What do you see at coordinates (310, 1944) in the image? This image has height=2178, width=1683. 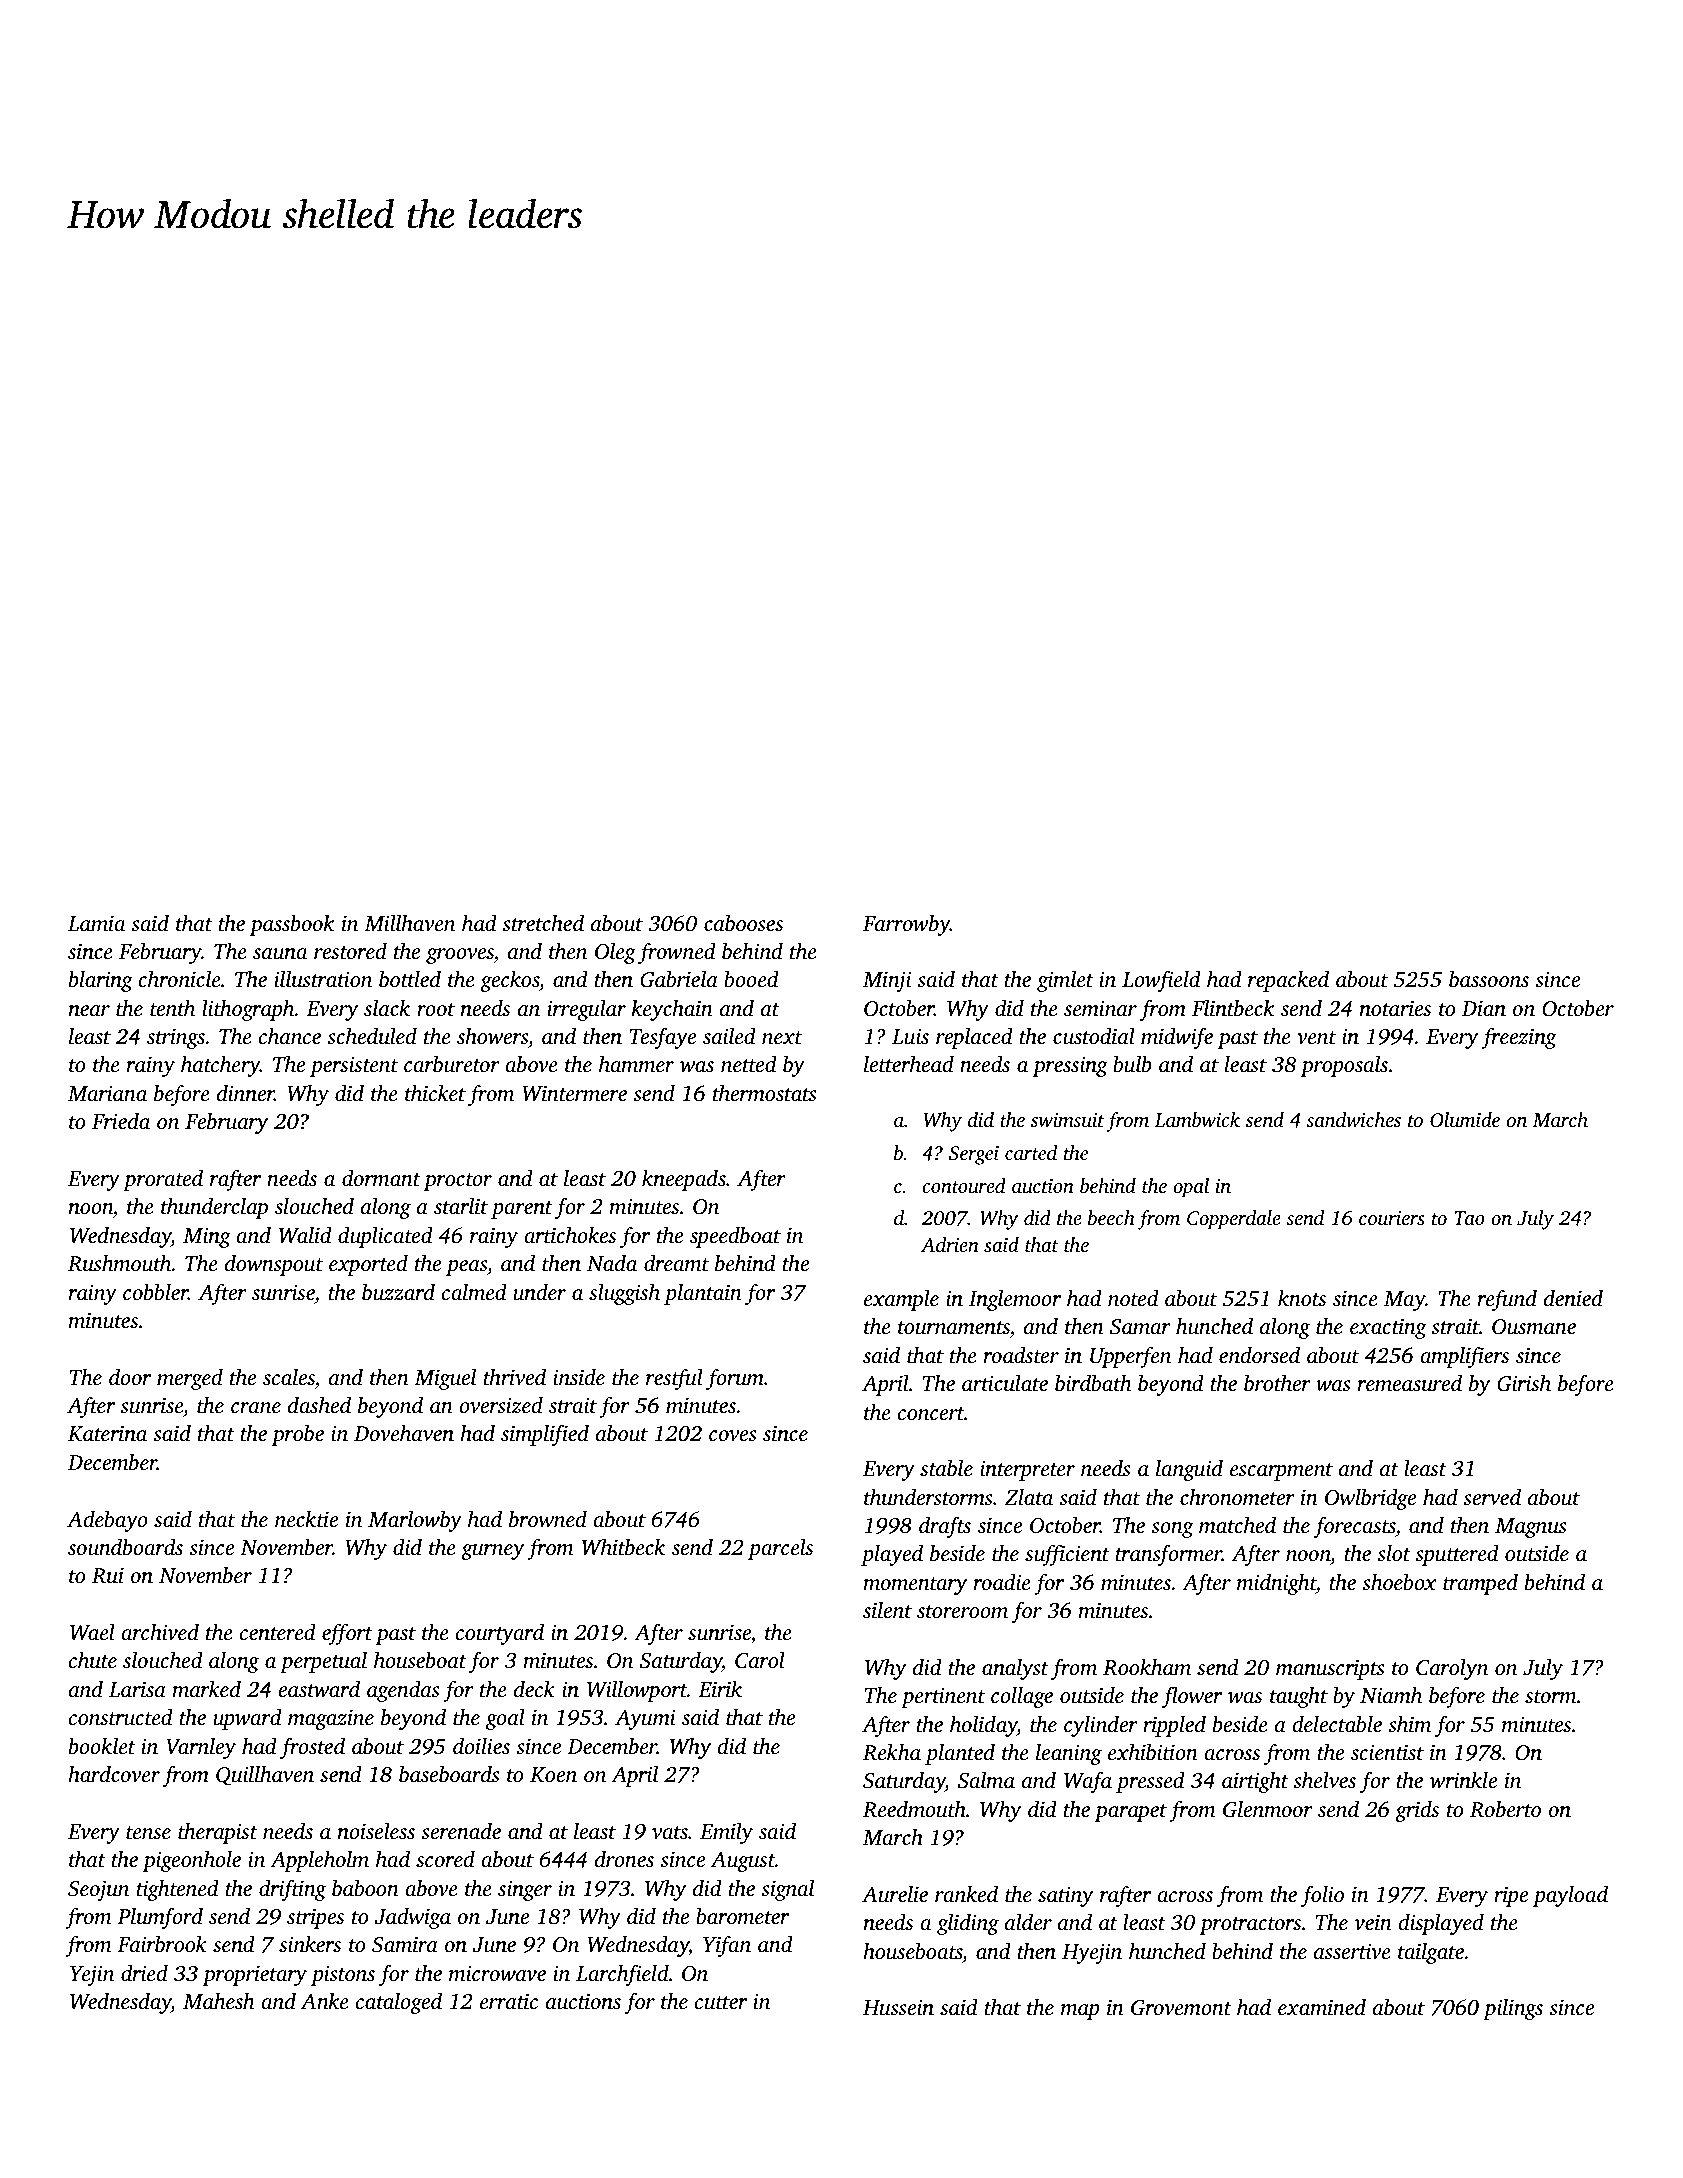 I see `sinkers` at bounding box center [310, 1944].
